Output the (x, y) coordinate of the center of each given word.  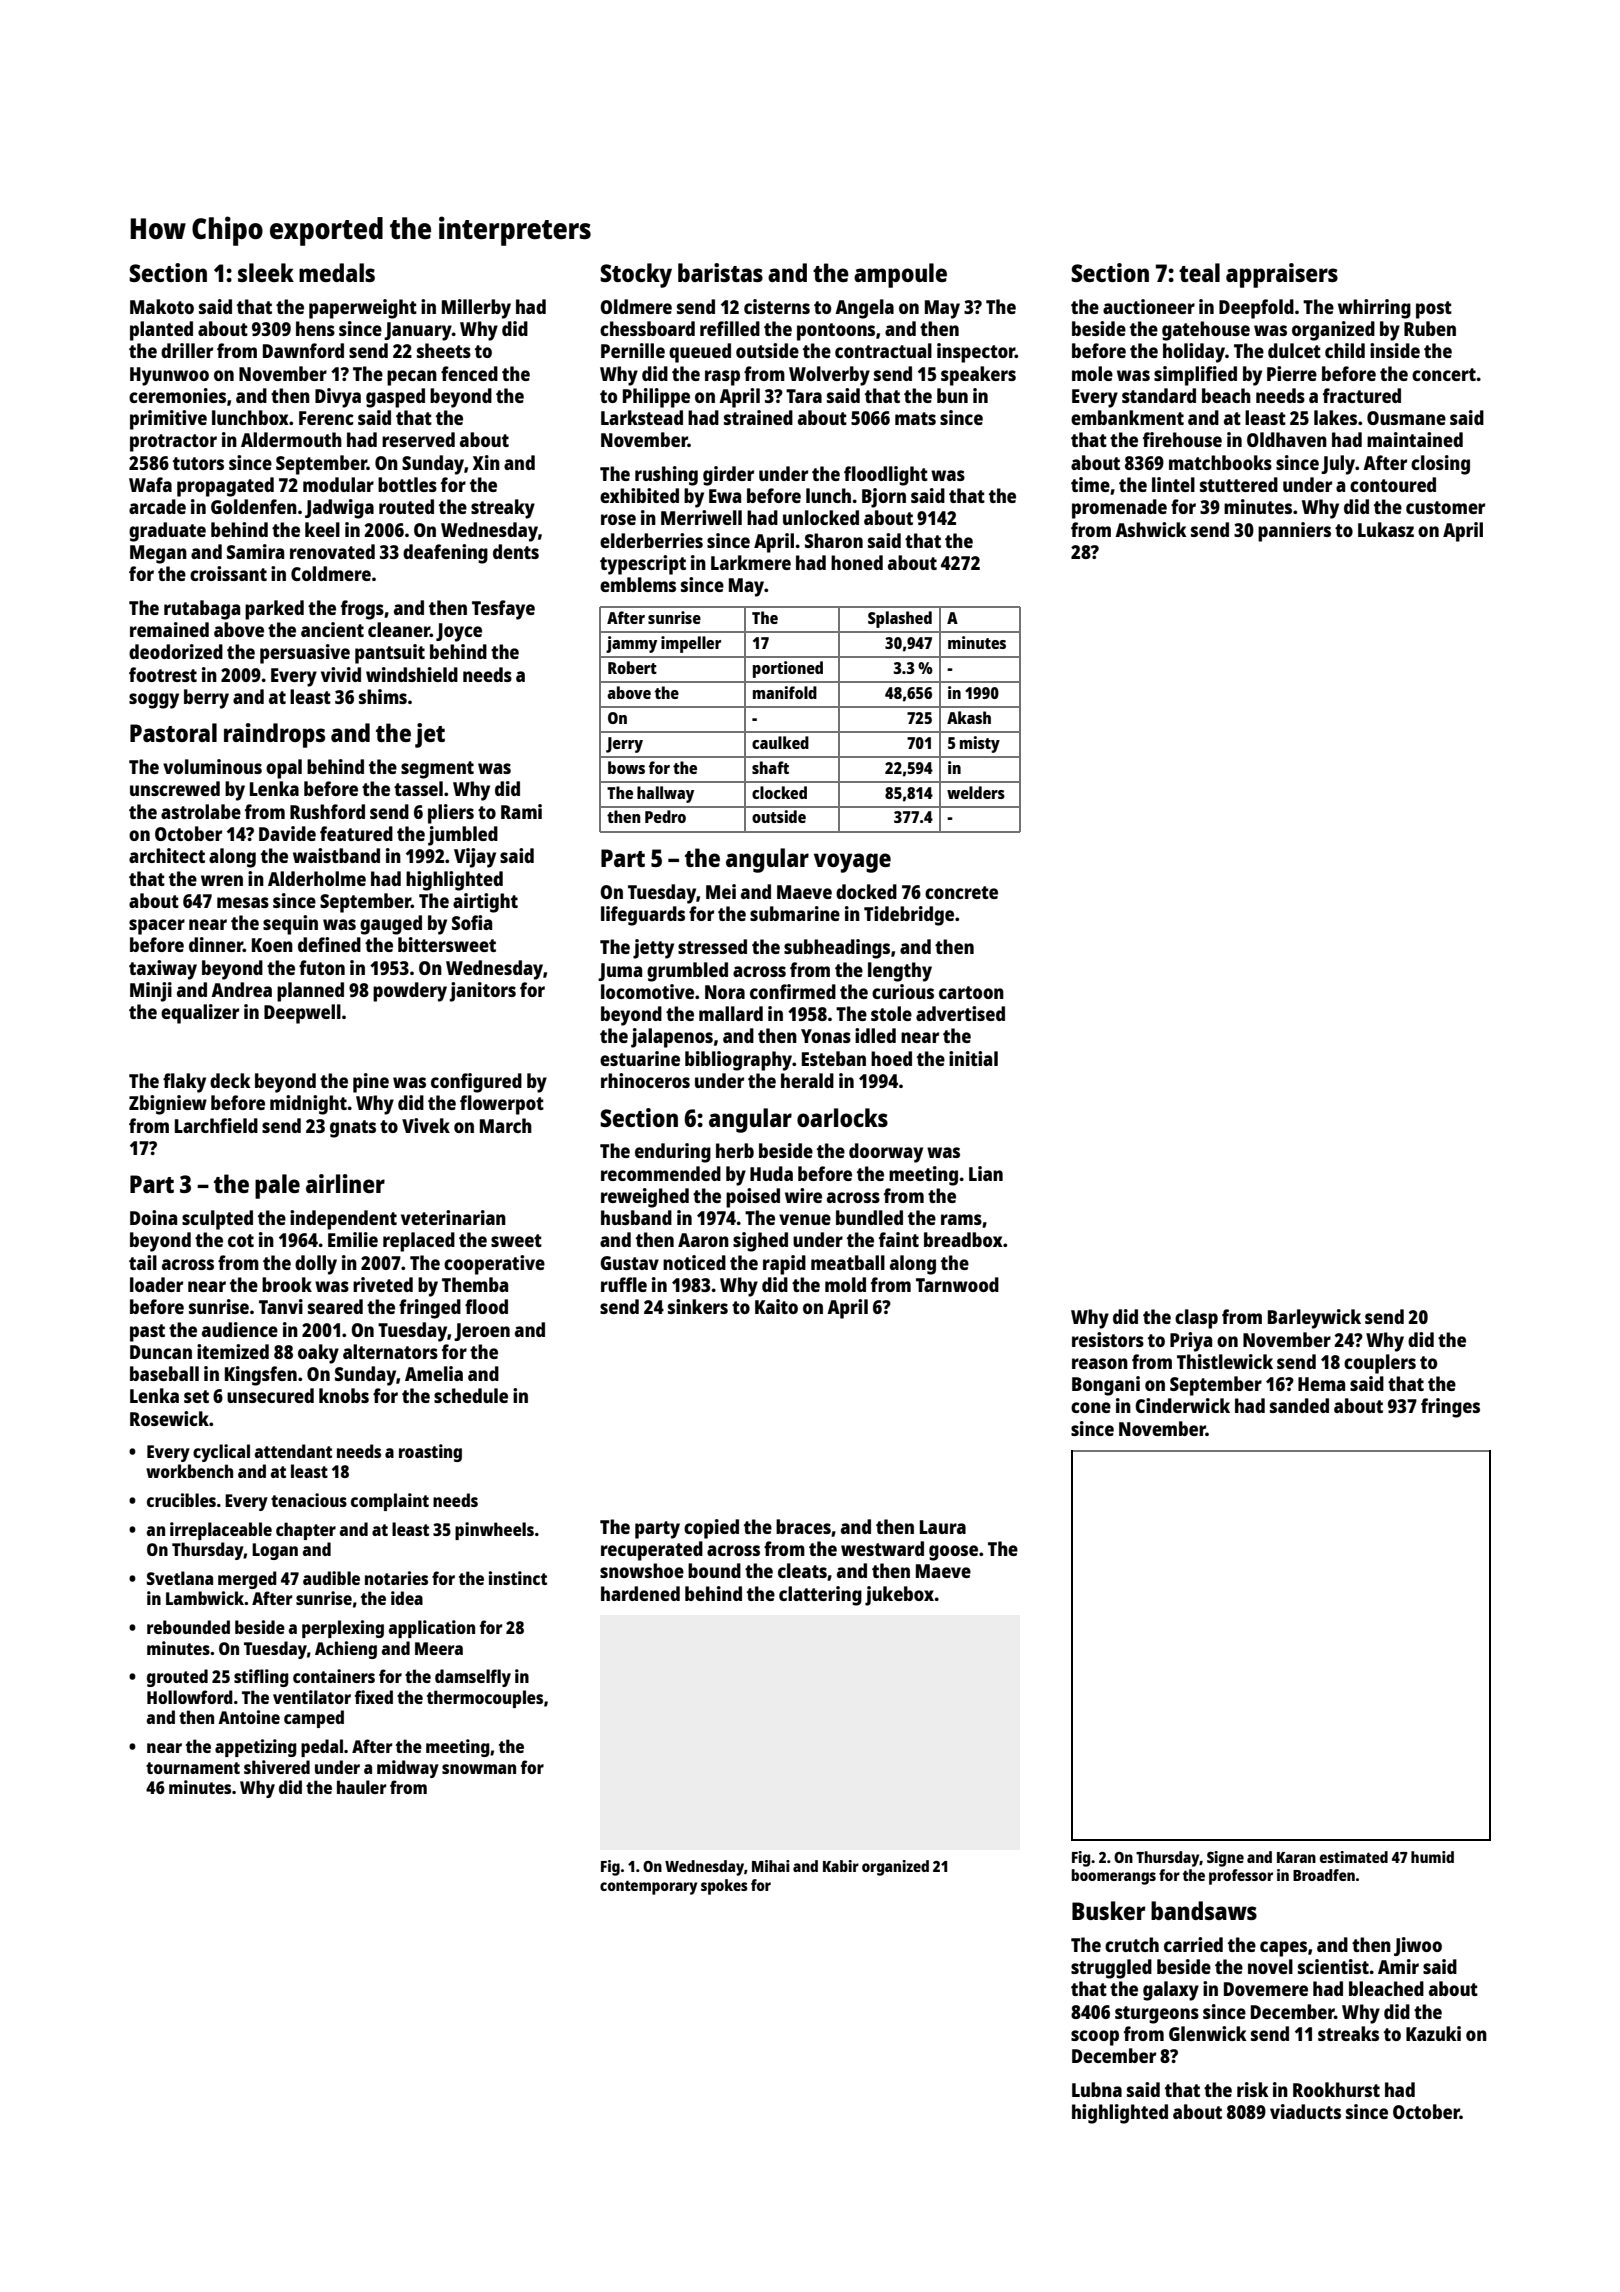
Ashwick (1151, 529)
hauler (361, 1787)
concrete (961, 892)
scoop (1095, 2038)
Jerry (624, 745)
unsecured (270, 1395)
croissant (228, 573)
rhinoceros (645, 1080)
